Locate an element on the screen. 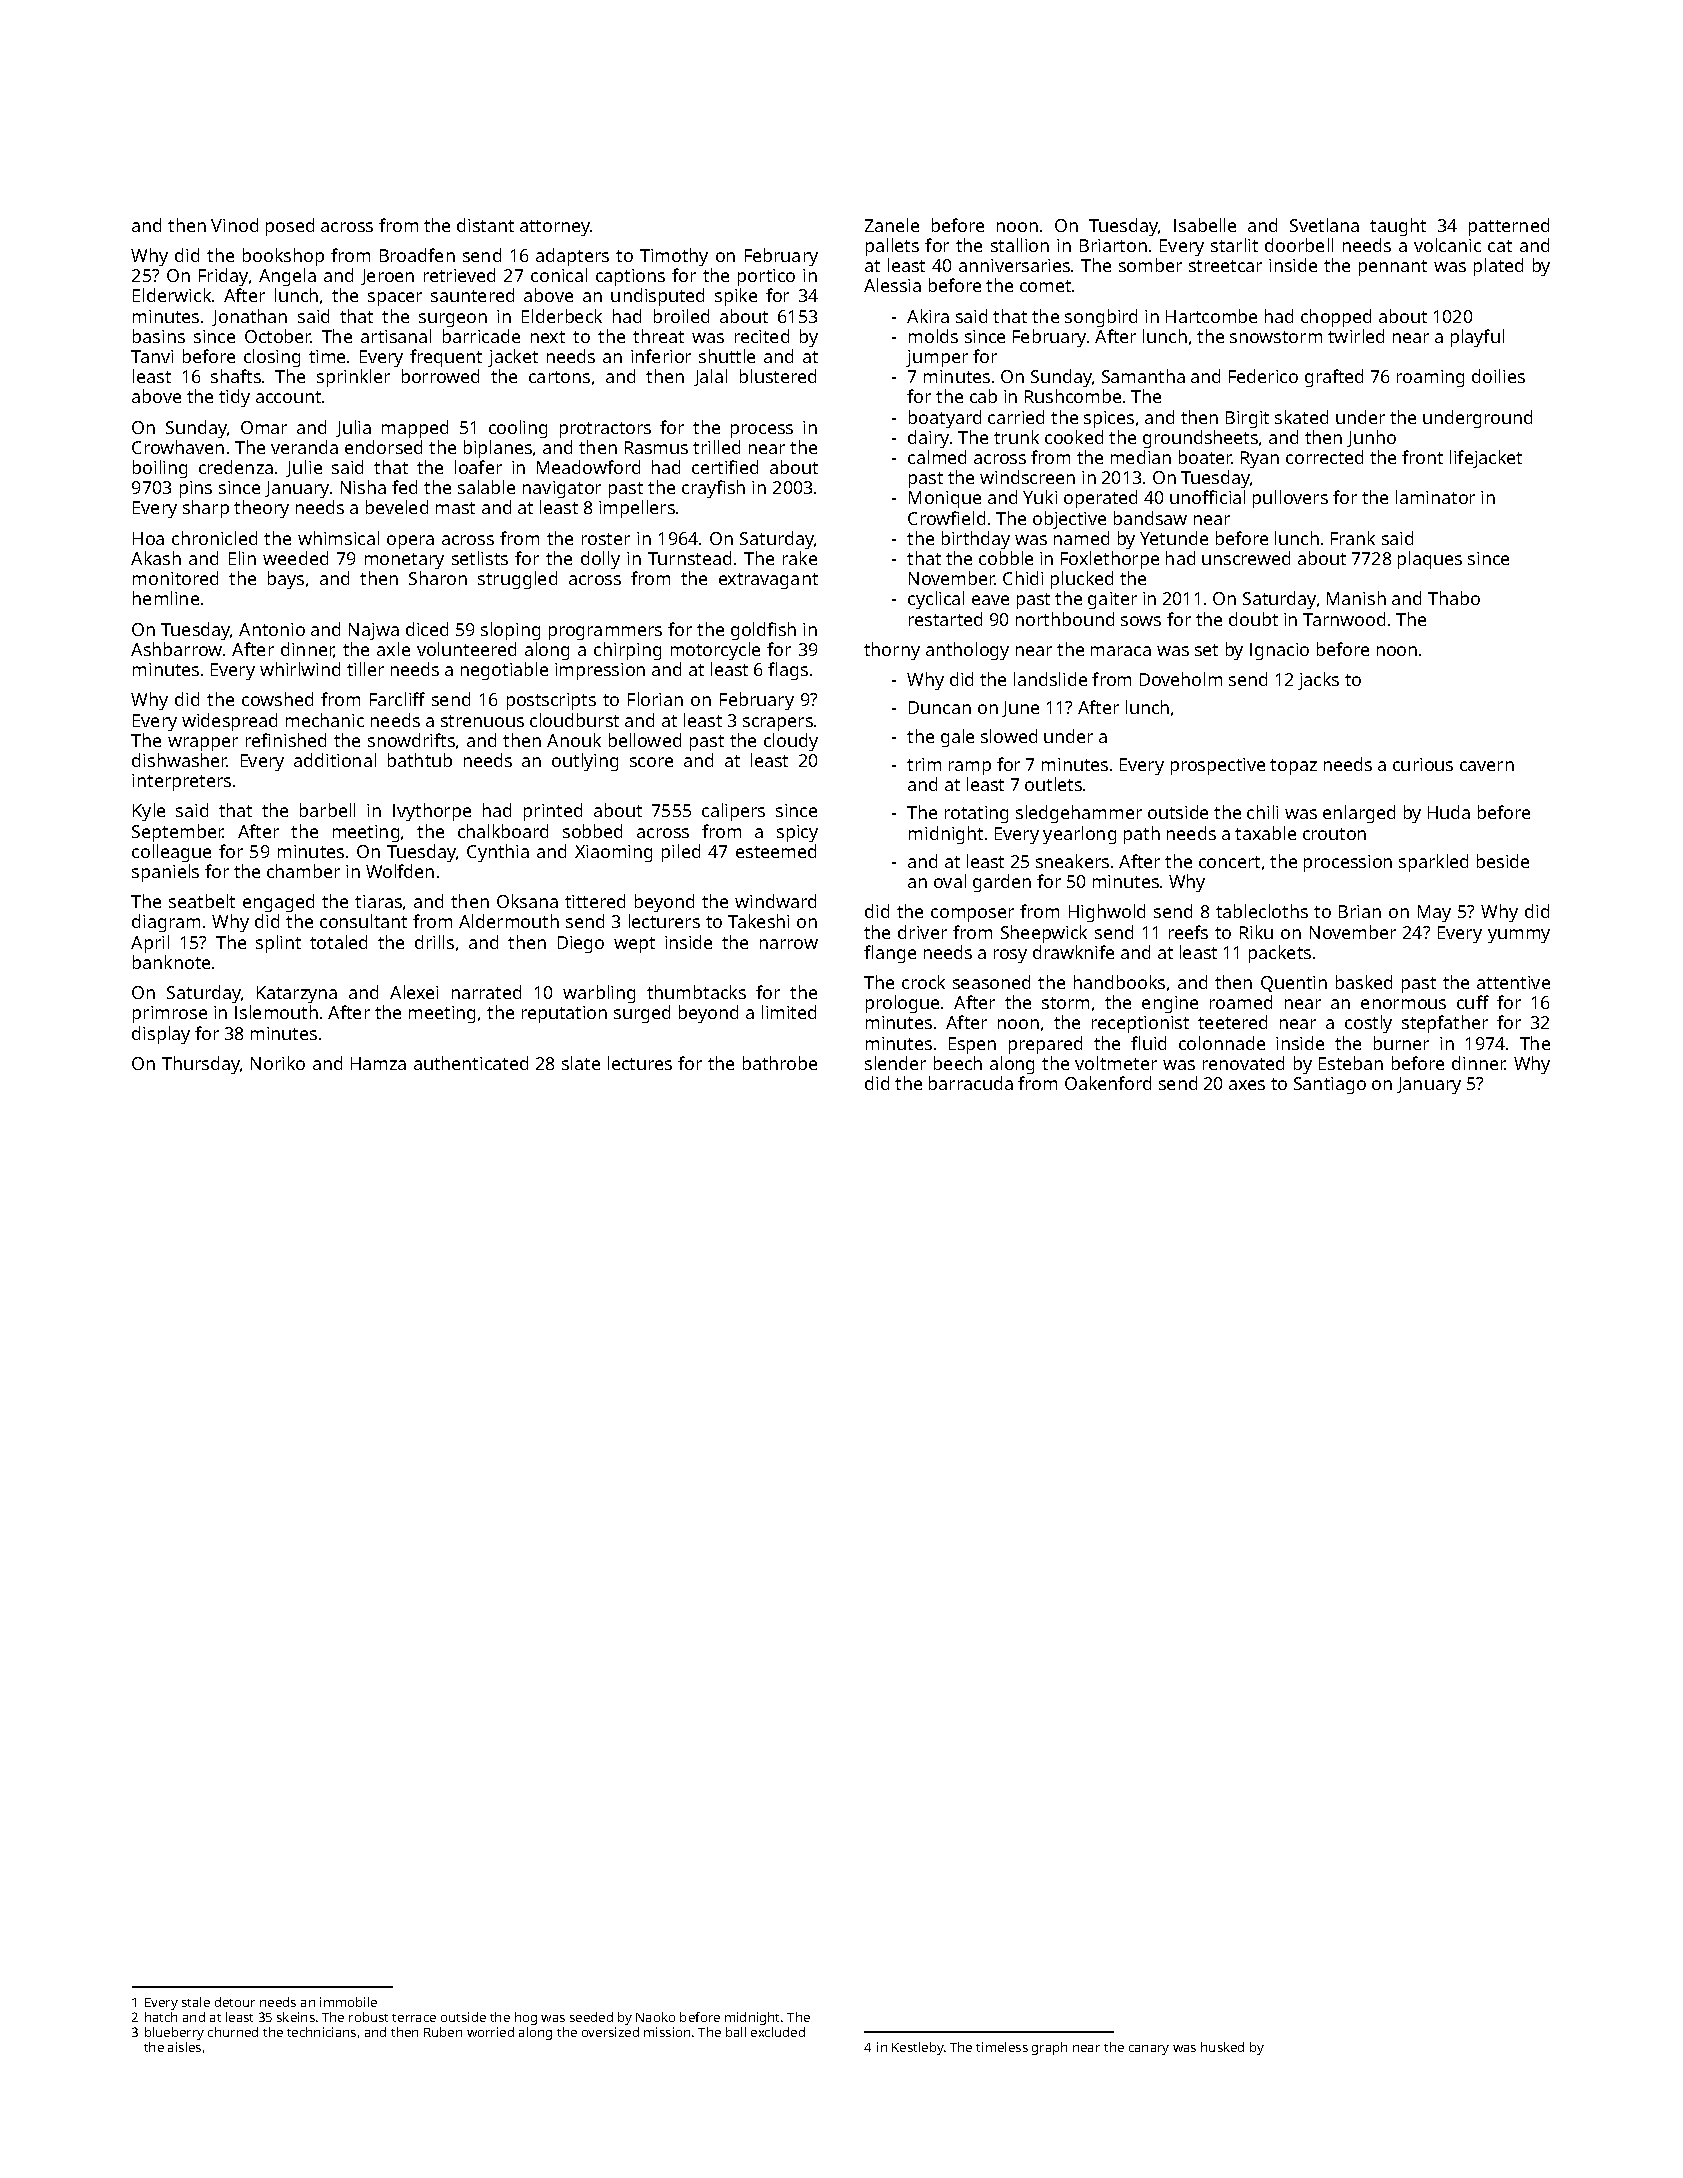 The image size is (1683, 2178). Wolfden is located at coordinates (400, 871).
